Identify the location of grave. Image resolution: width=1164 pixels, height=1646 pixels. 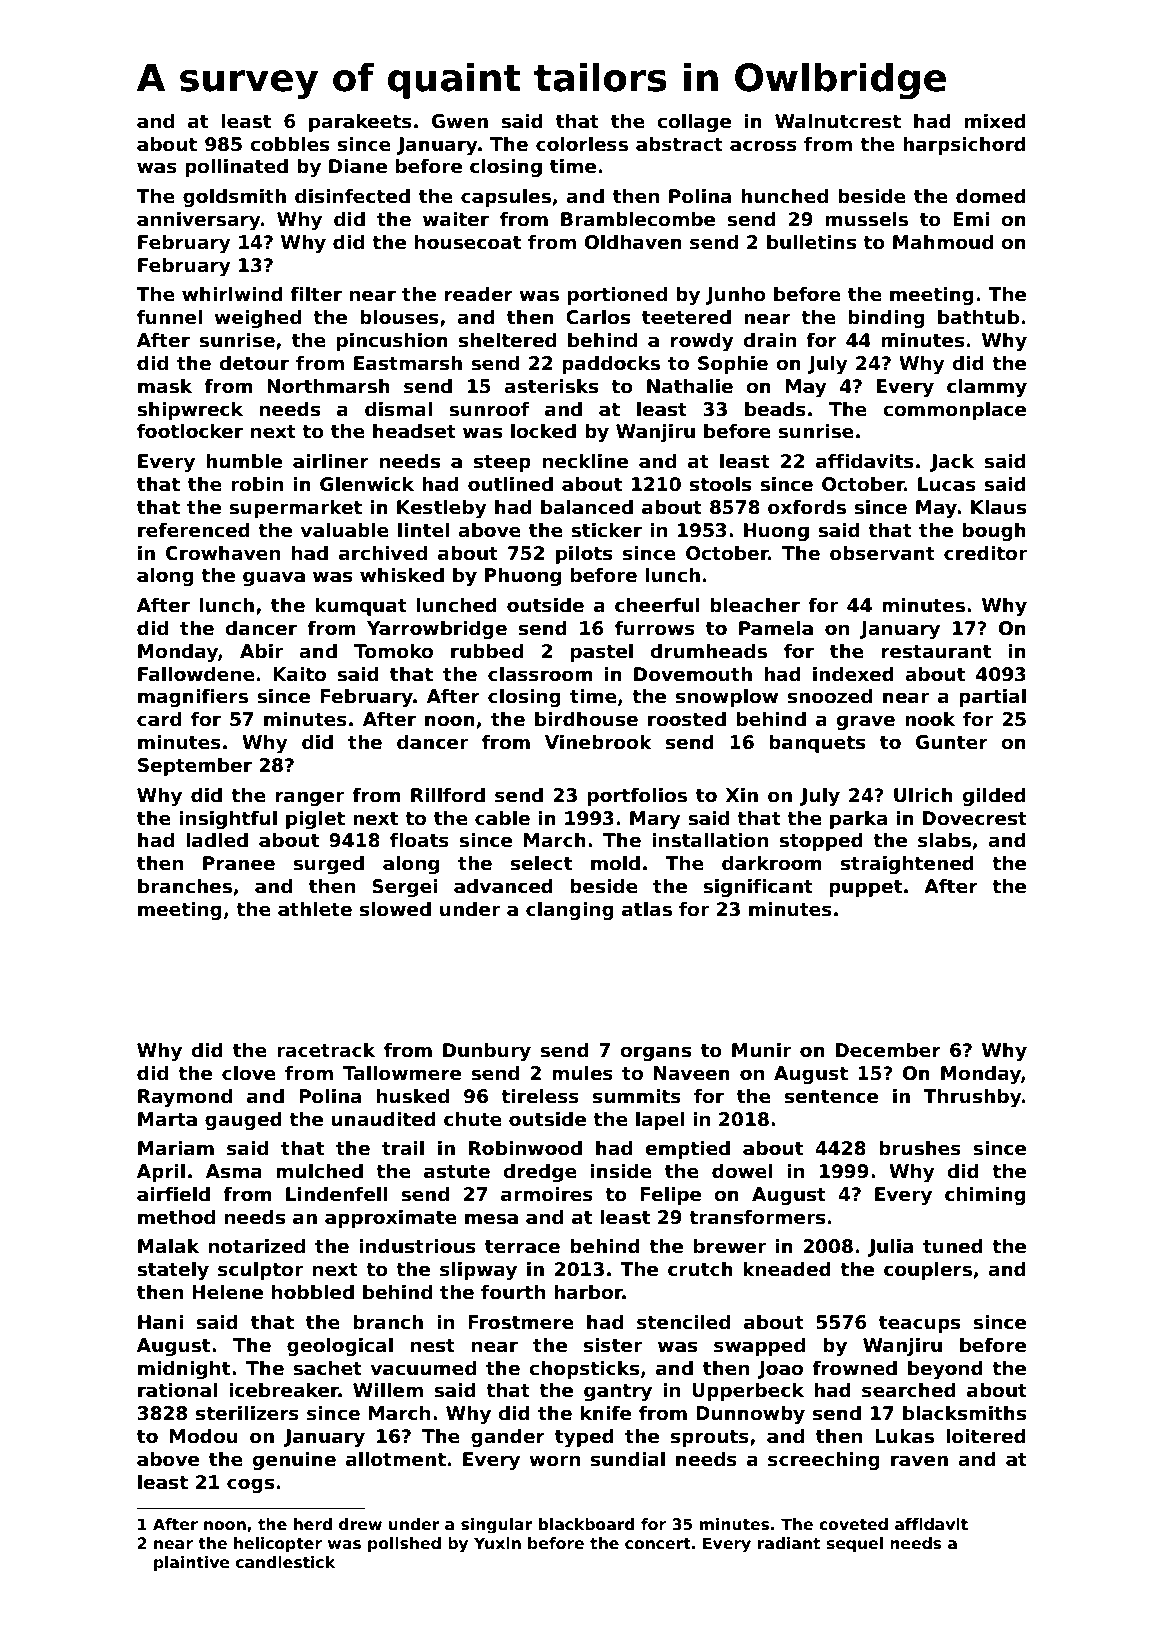
(865, 722).
